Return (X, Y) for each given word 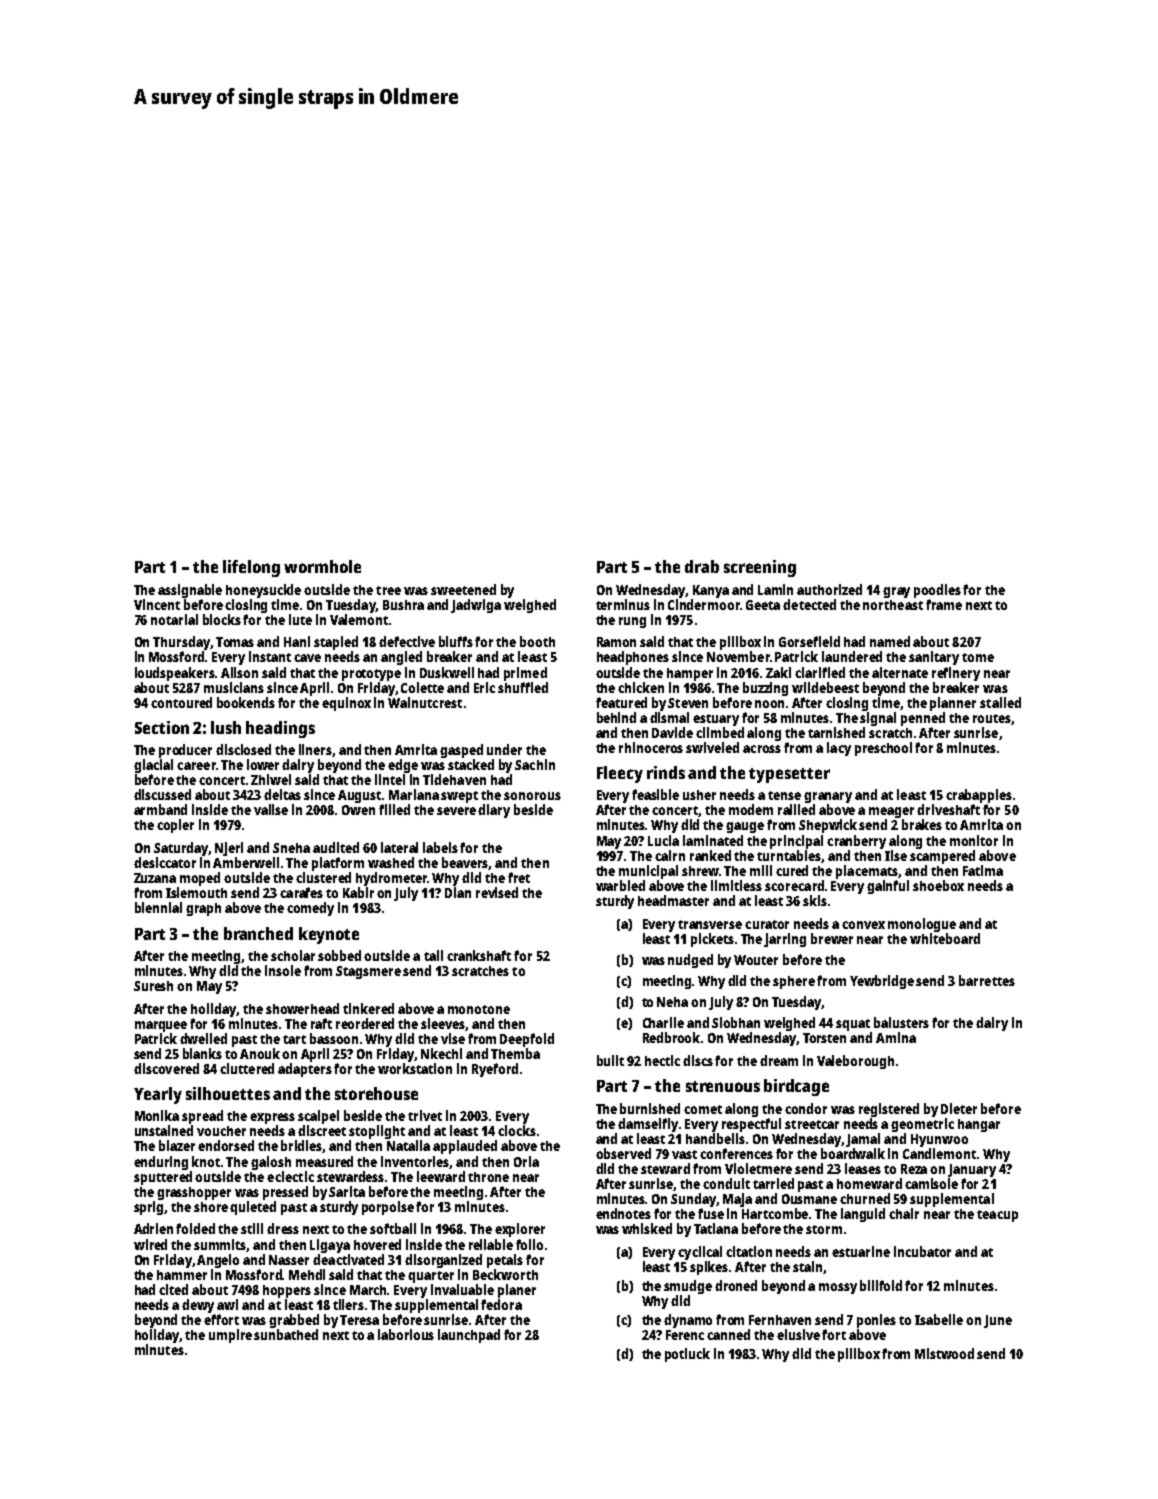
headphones (633, 658)
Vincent (157, 604)
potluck (687, 1355)
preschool (883, 749)
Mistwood (944, 1353)
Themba (515, 1053)
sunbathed (286, 1334)
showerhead (302, 1008)
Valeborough (855, 1062)
